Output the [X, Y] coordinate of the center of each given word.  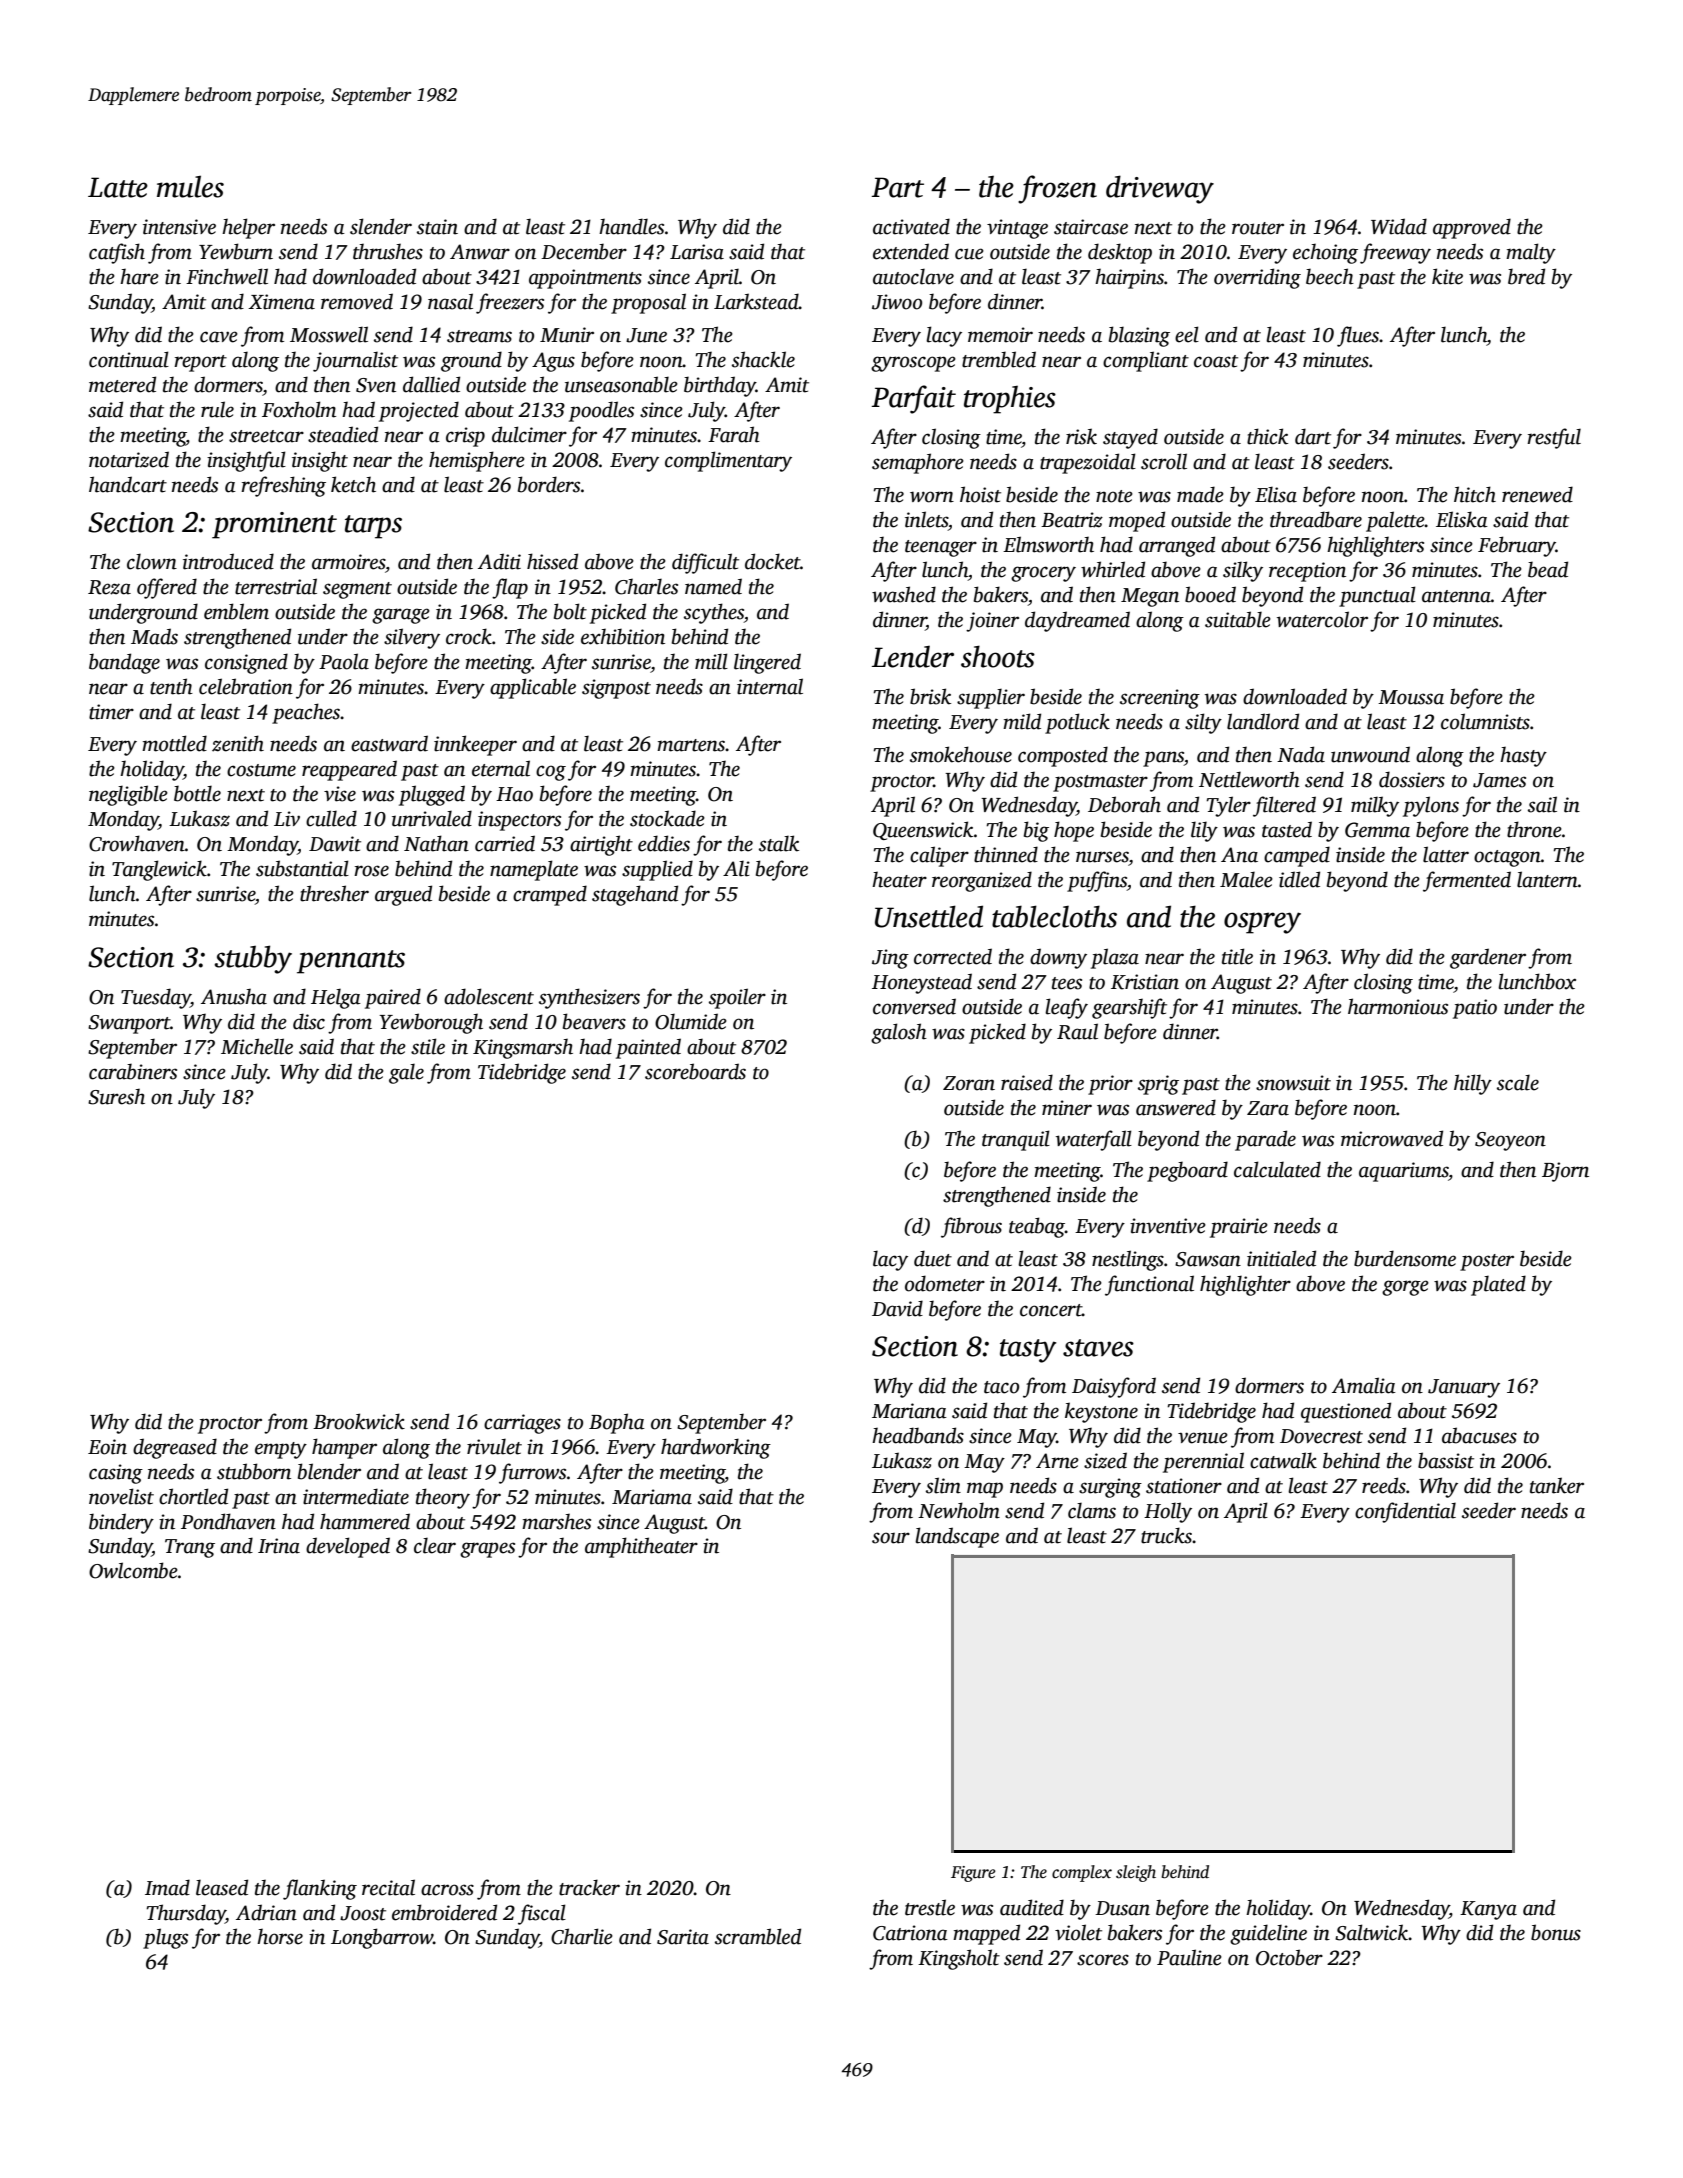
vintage [1017, 229]
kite [1447, 276]
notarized [129, 459]
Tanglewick [159, 870]
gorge [1405, 1288]
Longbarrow [382, 1938]
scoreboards [695, 1071]
